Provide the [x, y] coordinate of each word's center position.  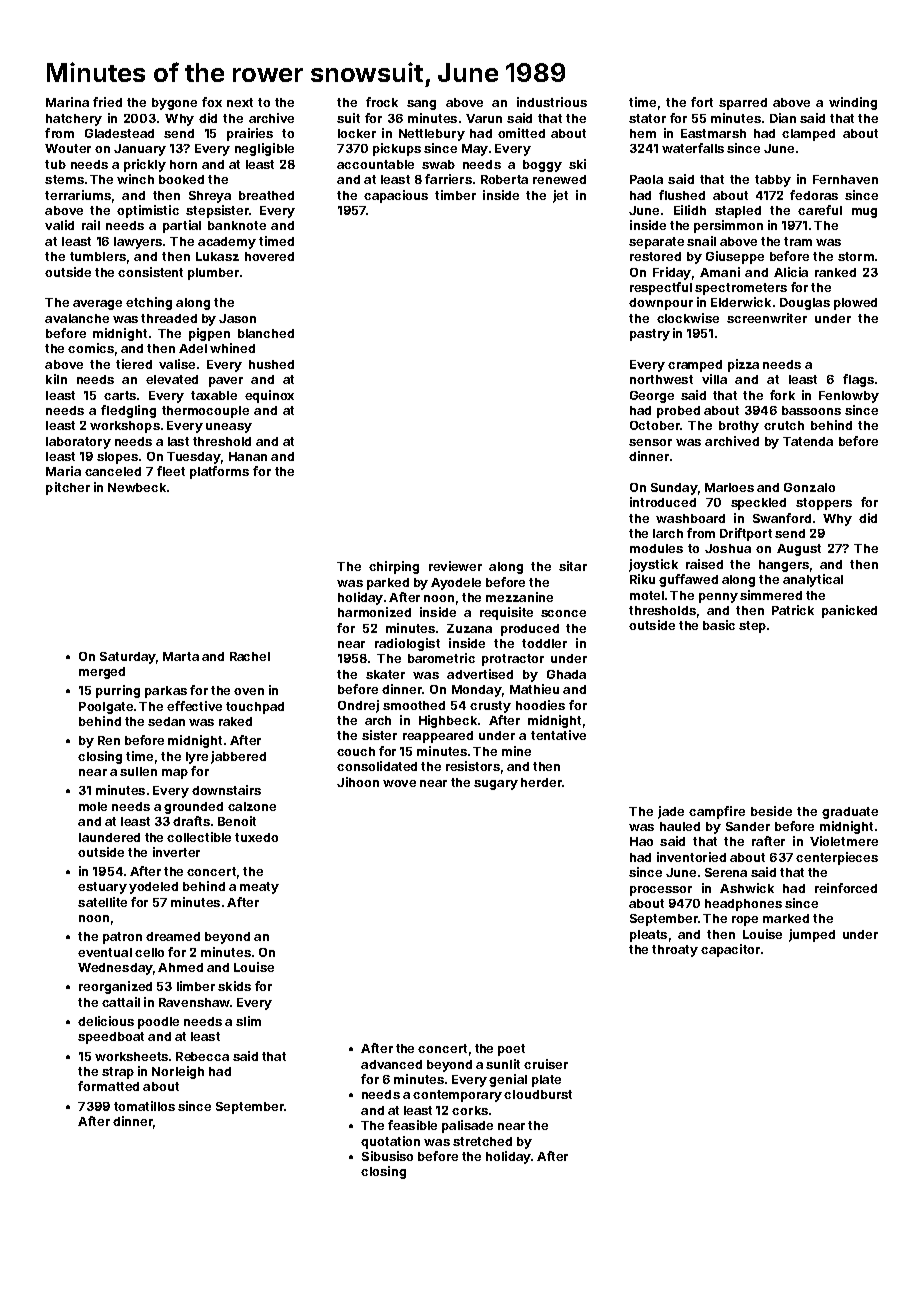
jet [560, 196]
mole [93, 806]
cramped [695, 366]
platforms [219, 472]
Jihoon [358, 782]
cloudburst [538, 1094]
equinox [269, 396]
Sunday [674, 489]
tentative [558, 735]
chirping [394, 567]
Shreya [210, 197]
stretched [482, 1141]
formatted [108, 1086]
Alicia [791, 272]
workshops [125, 427]
